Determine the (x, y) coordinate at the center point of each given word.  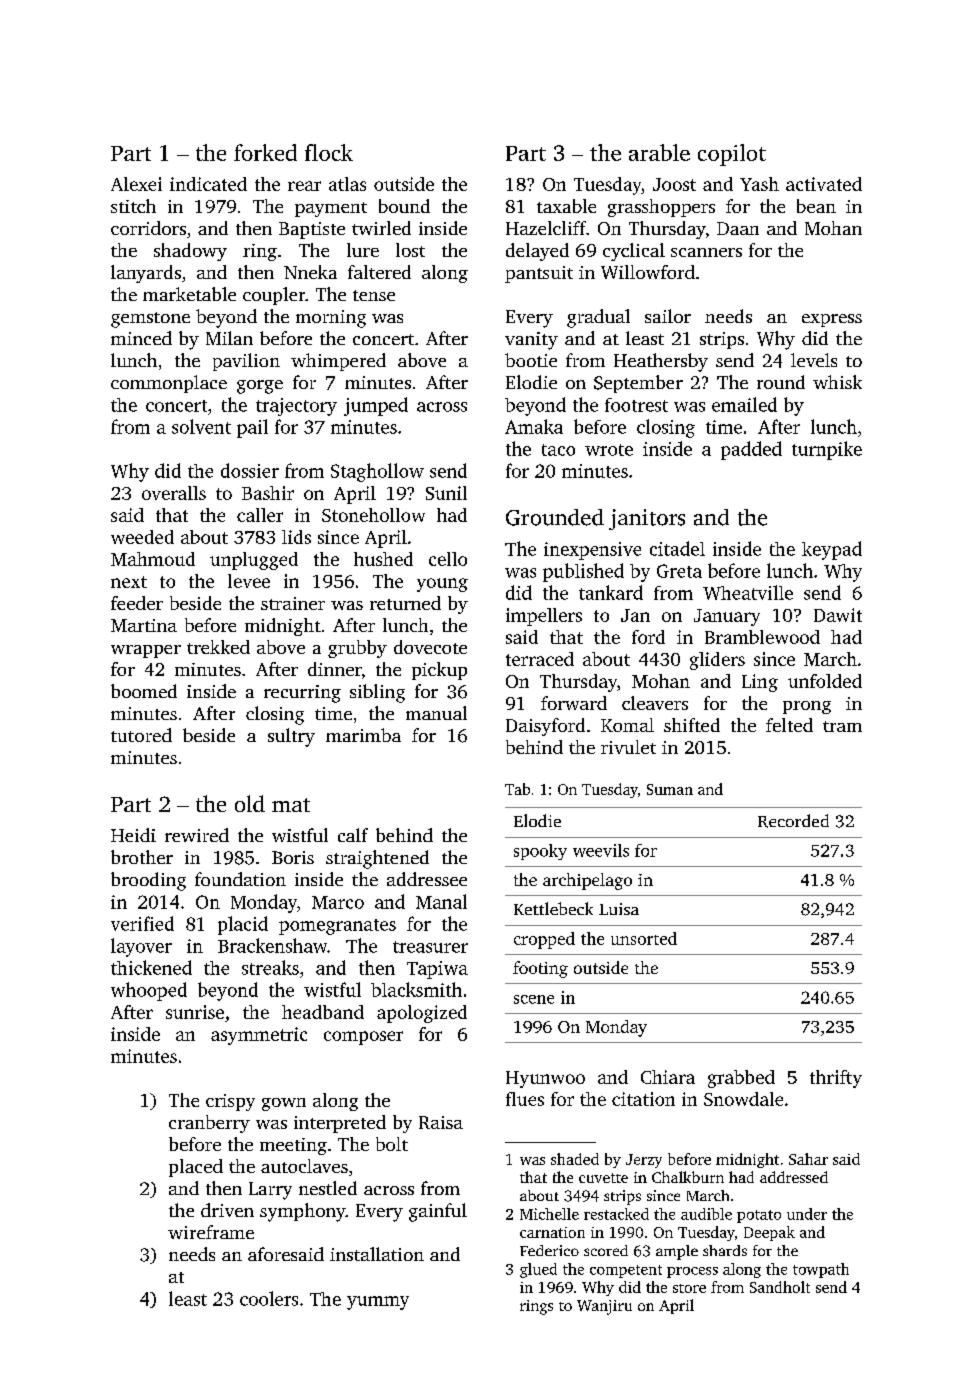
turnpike (827, 450)
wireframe (211, 1232)
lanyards (146, 274)
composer (363, 1038)
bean (816, 206)
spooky (540, 852)
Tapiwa (437, 970)
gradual (598, 318)
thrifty (836, 1079)
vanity (531, 341)
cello (448, 559)
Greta (679, 571)
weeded (142, 537)
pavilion (246, 362)
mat (291, 805)
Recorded (793, 821)
